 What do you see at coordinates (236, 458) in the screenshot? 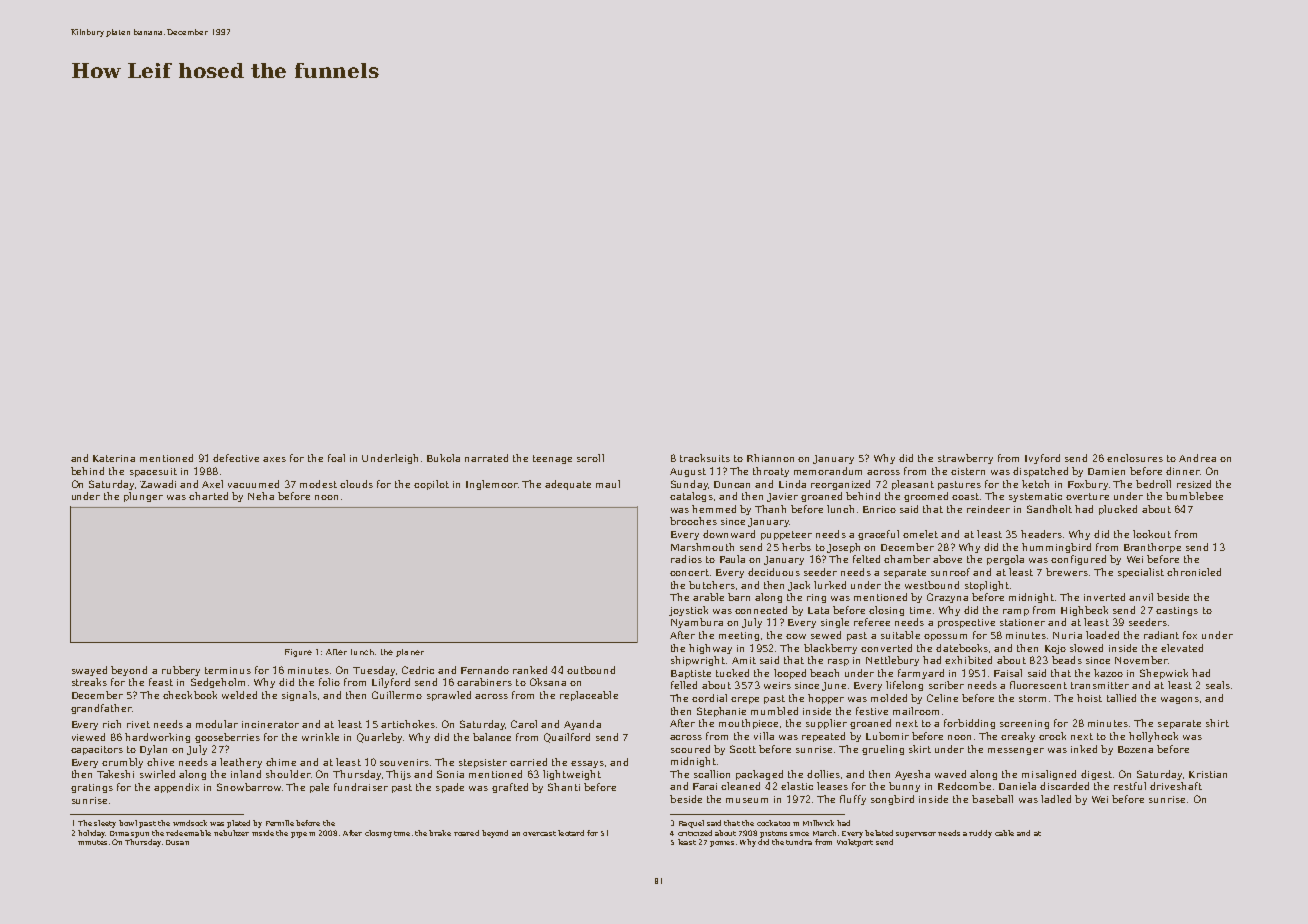
I see `defective` at bounding box center [236, 458].
